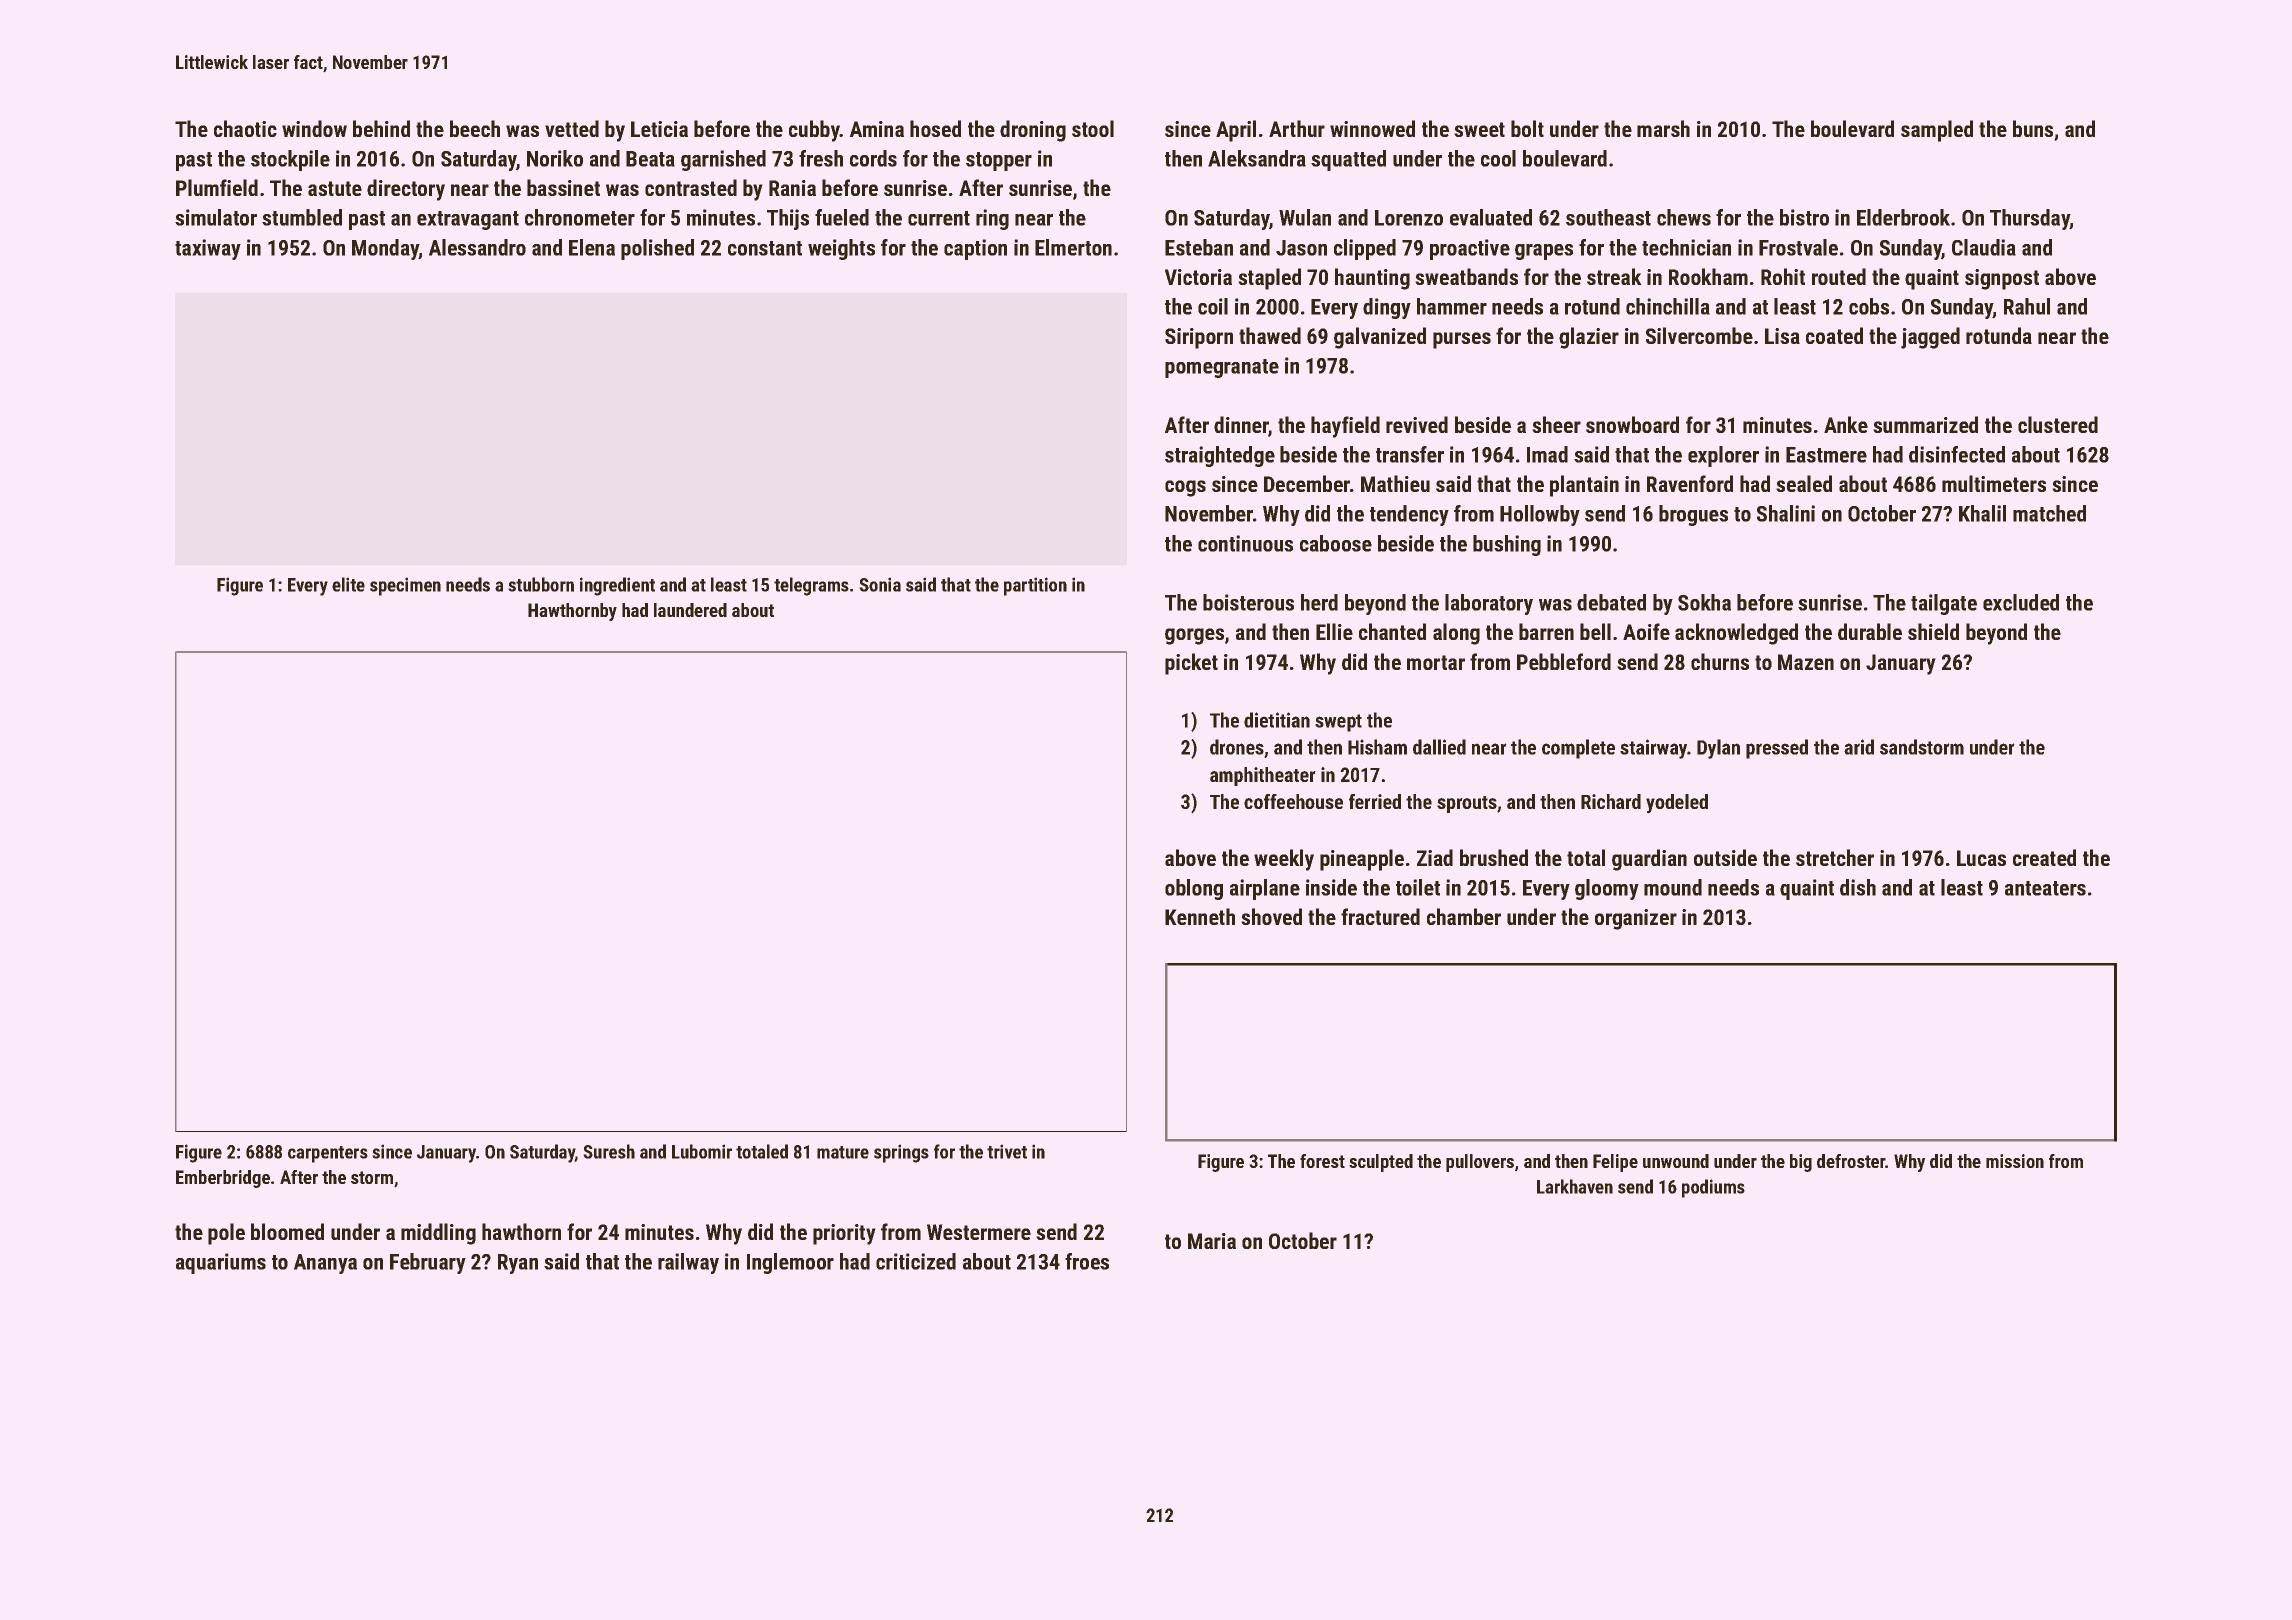  Describe the element at coordinates (2033, 128) in the image. I see `buns` at that location.
